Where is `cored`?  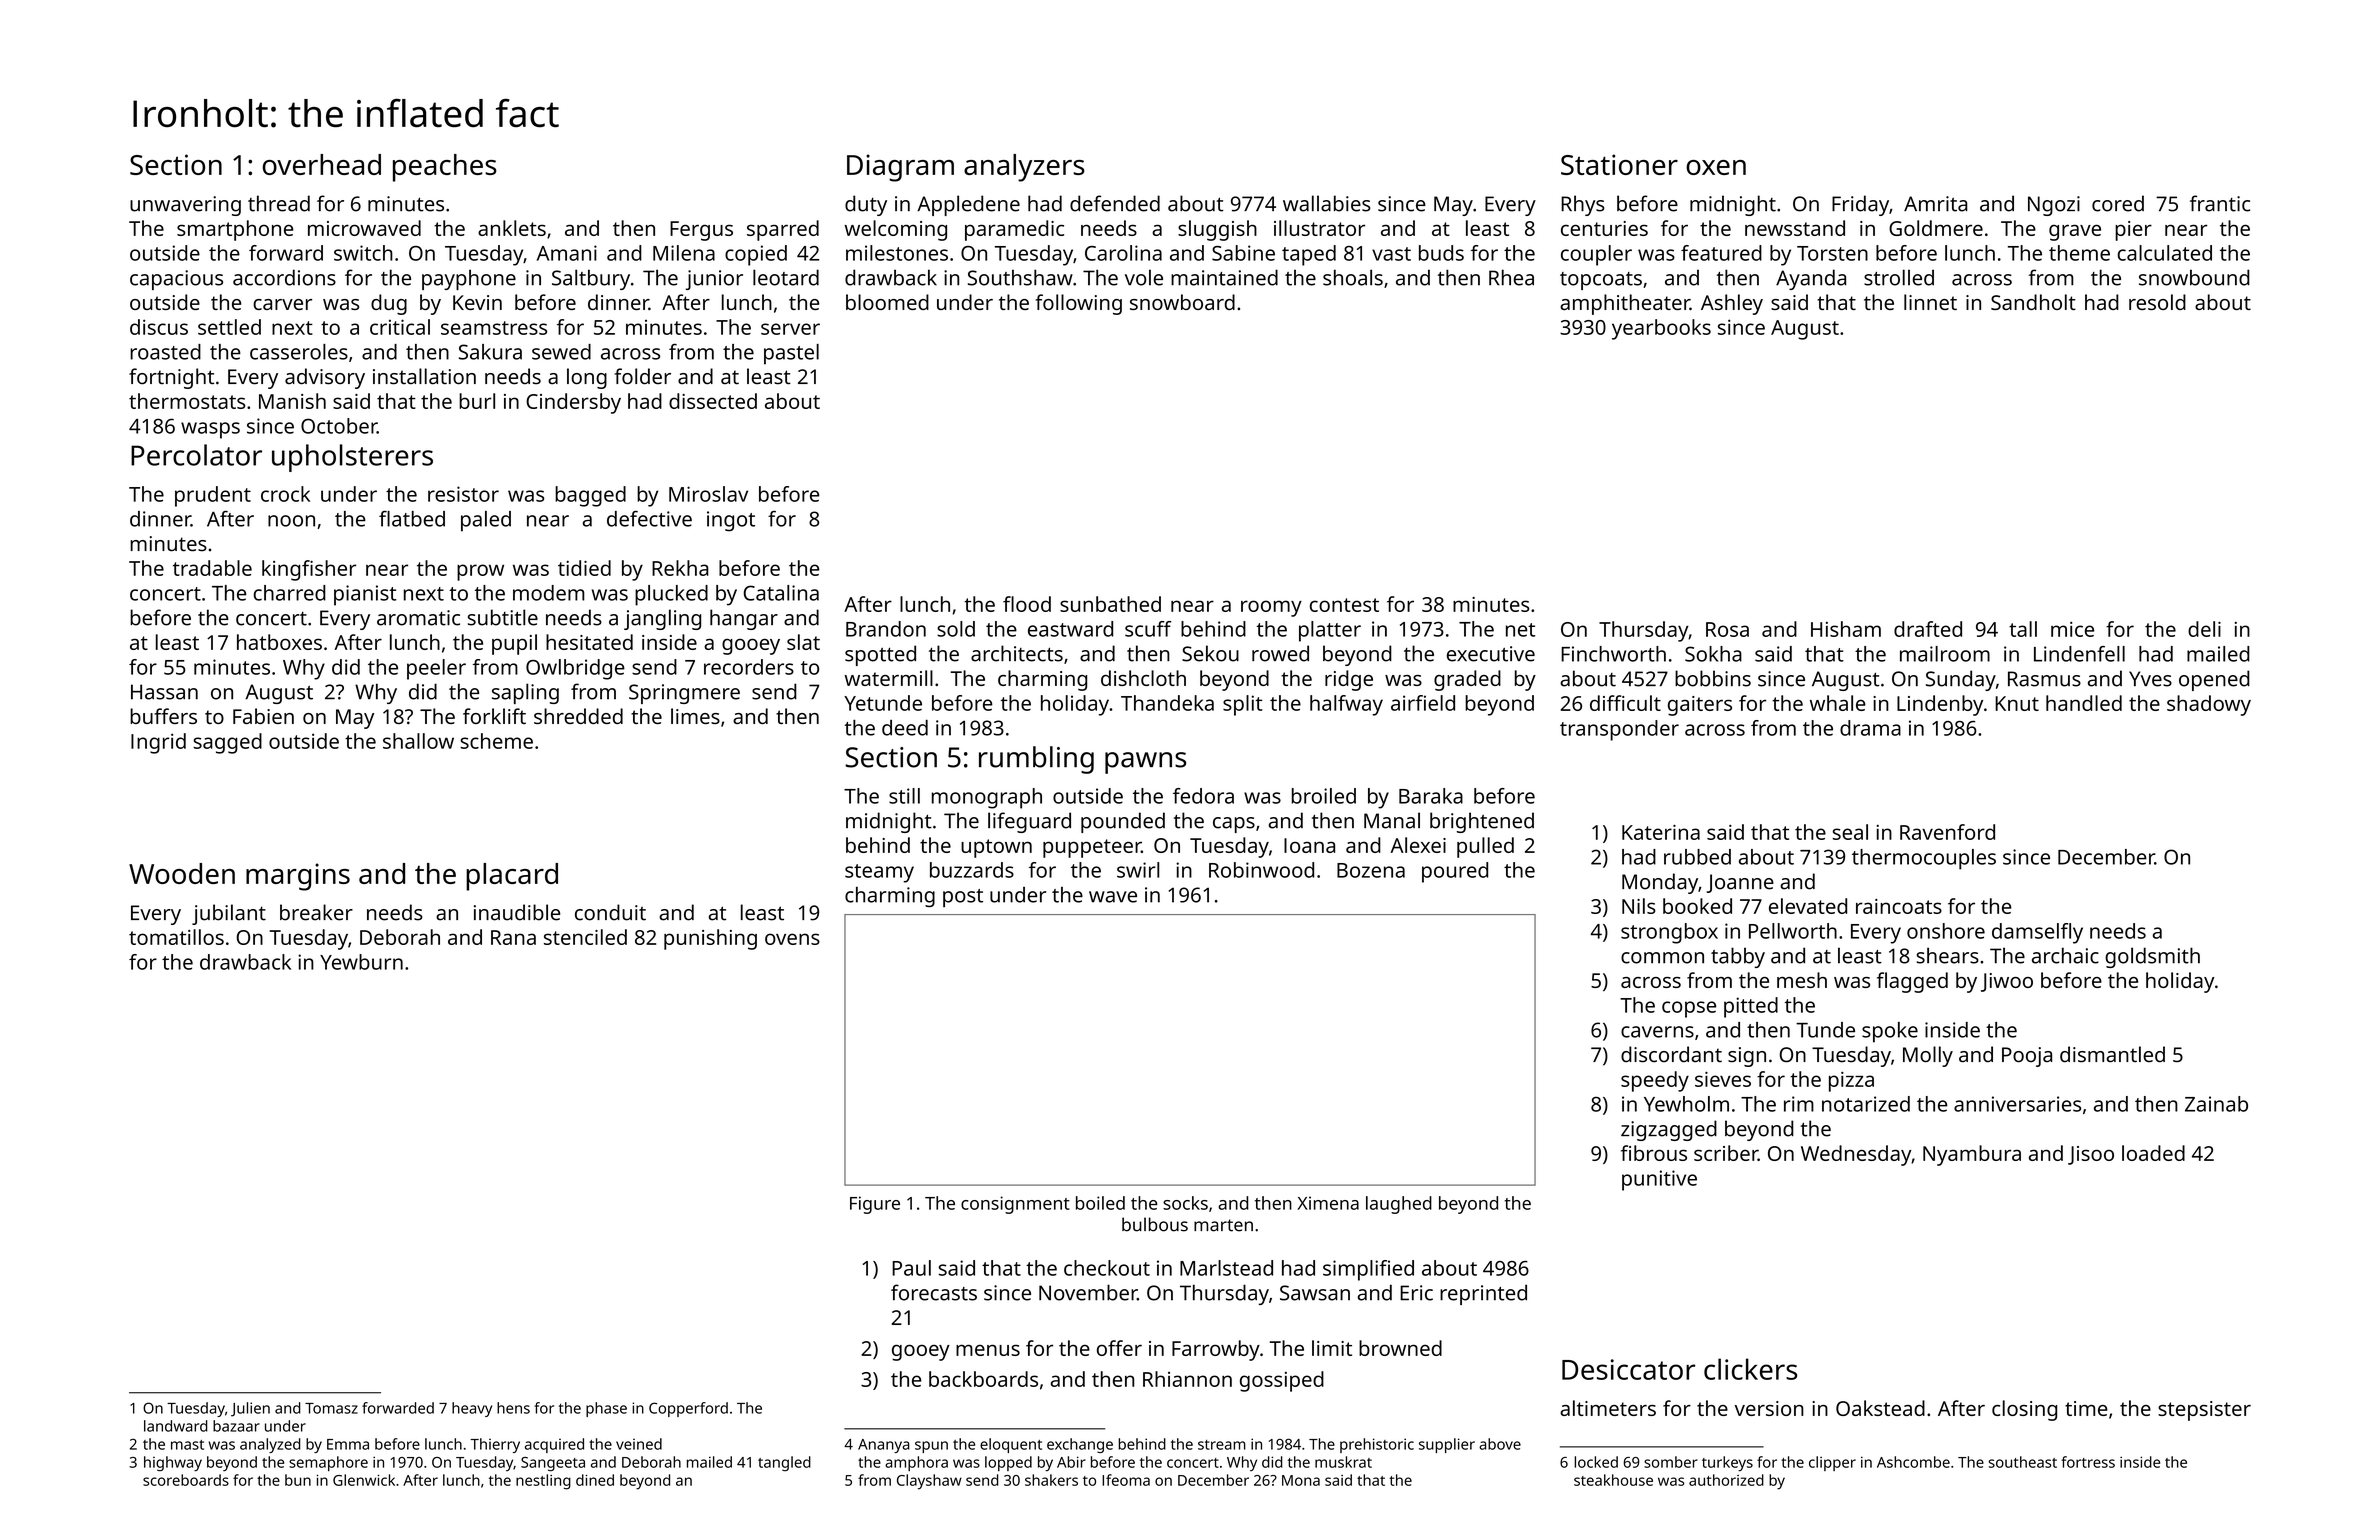 cored is located at coordinates (2118, 203).
